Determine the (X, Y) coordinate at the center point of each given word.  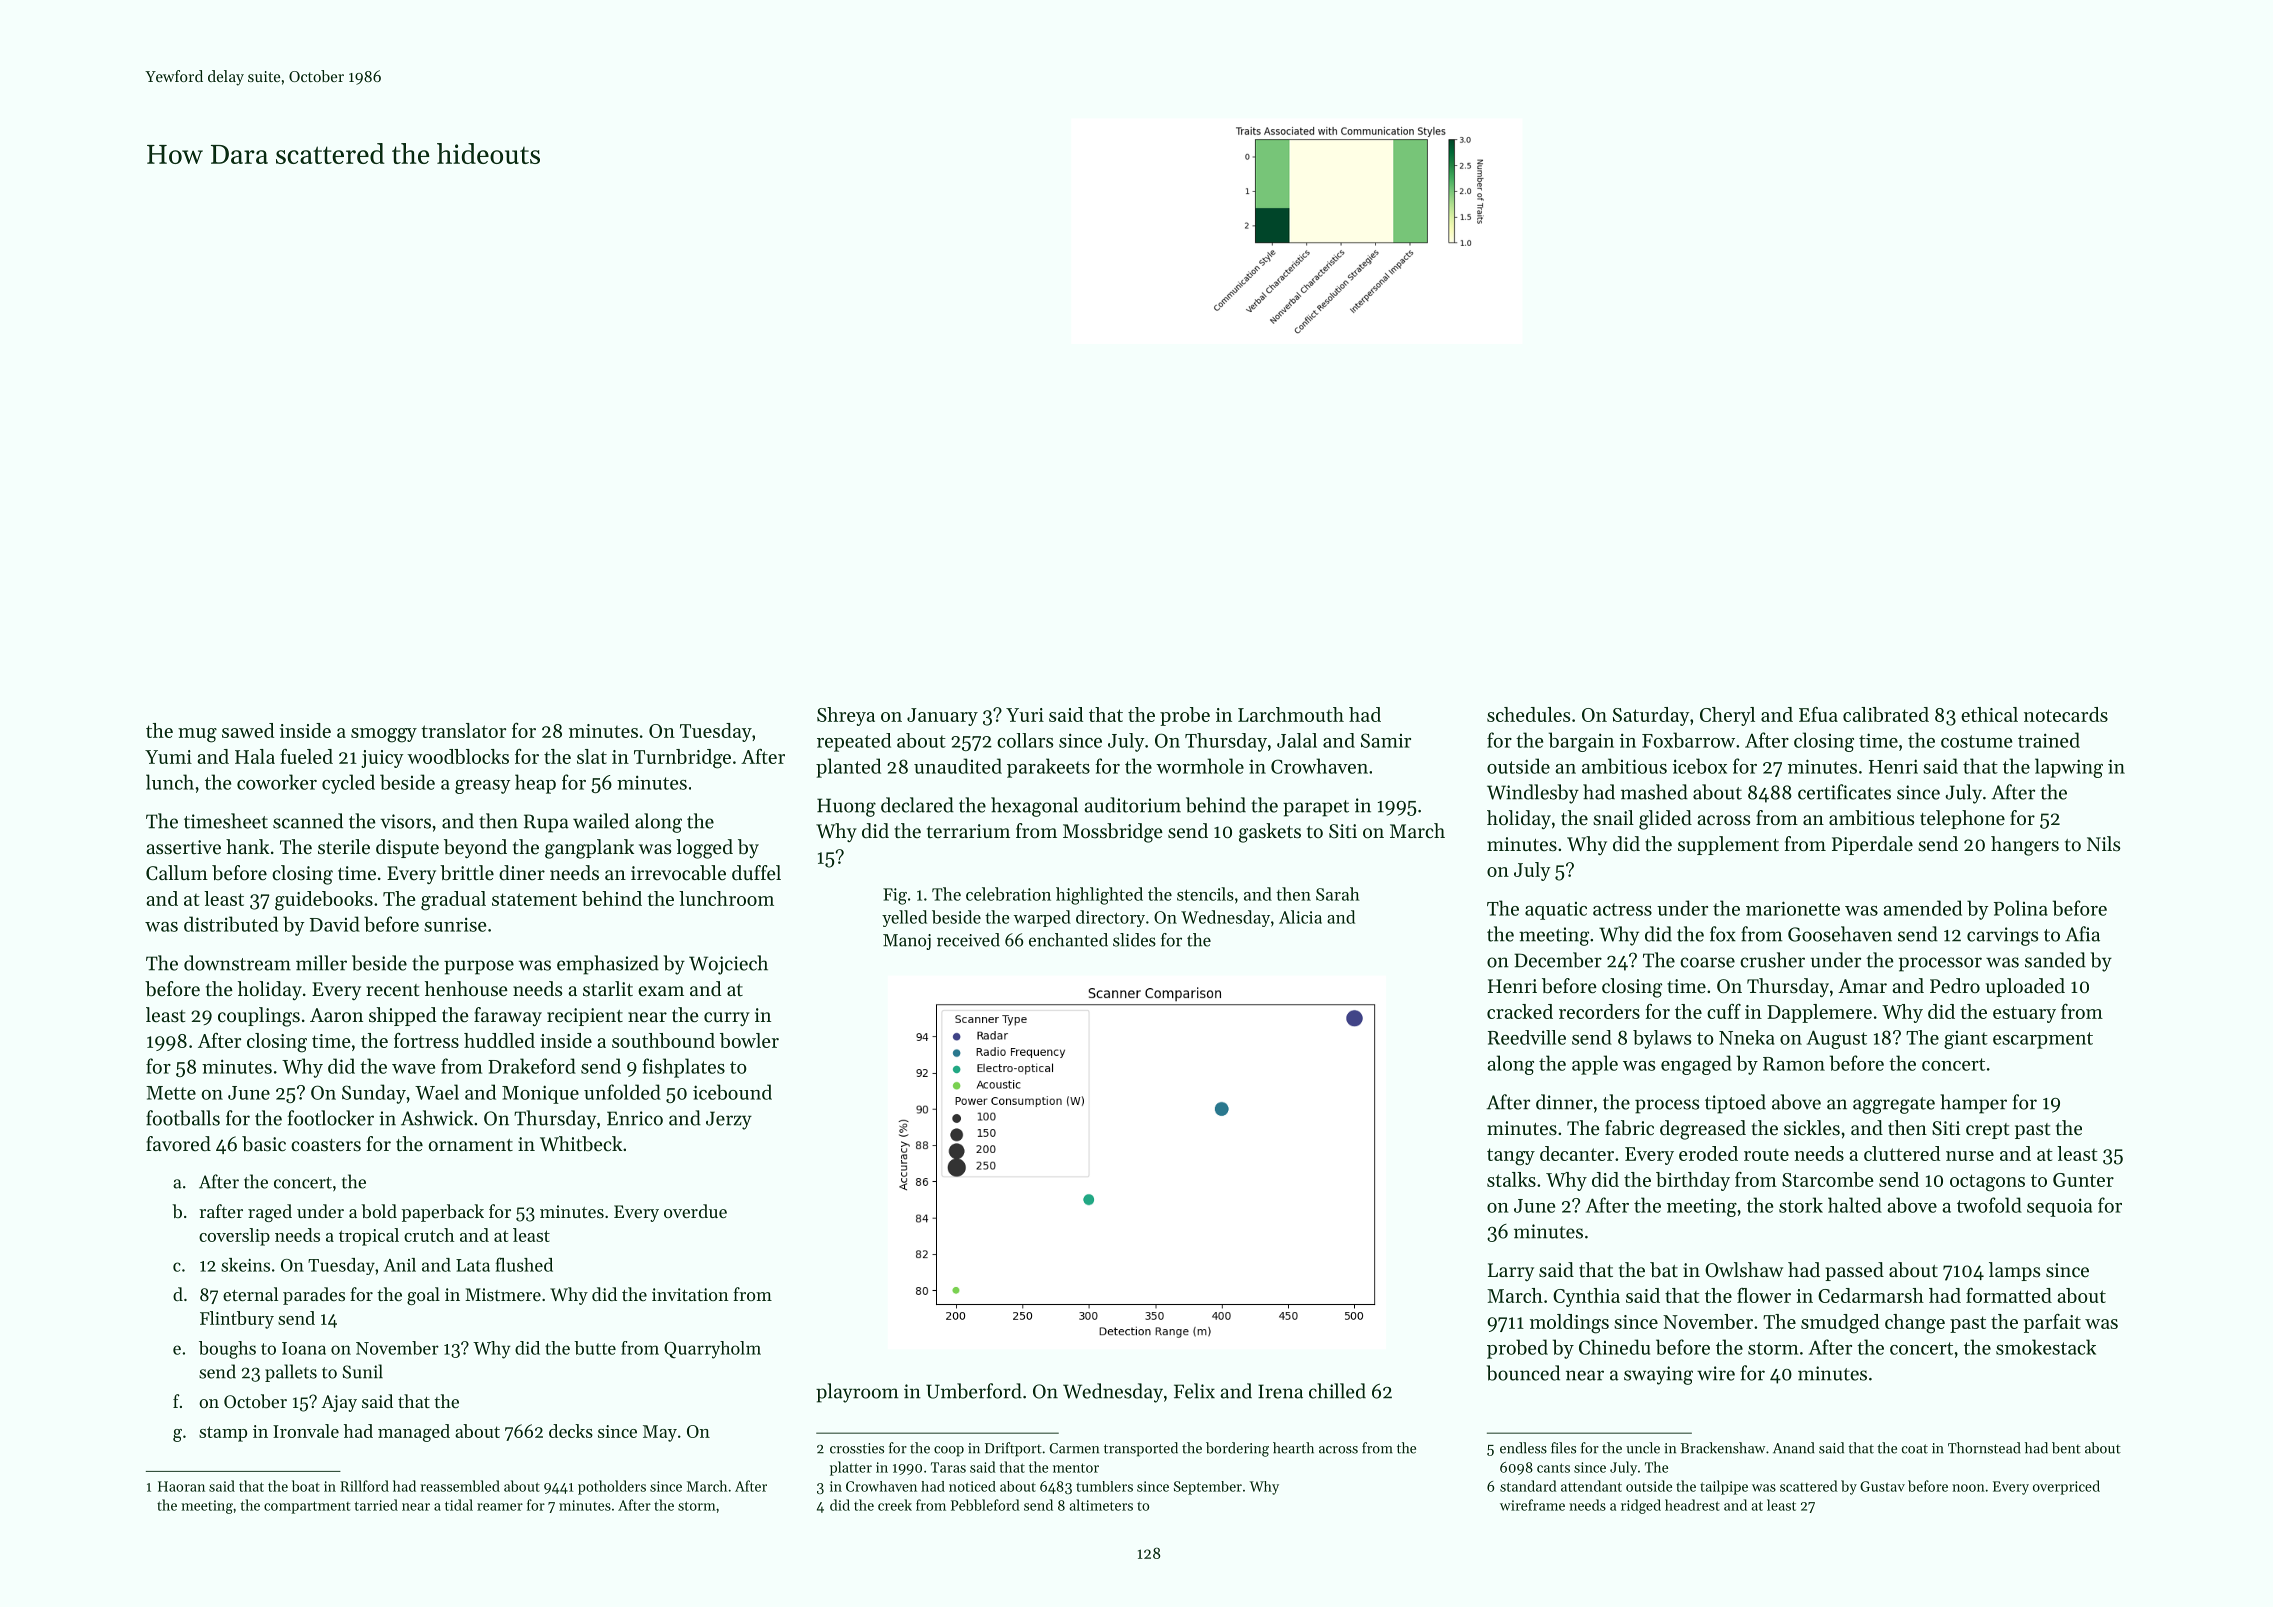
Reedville (1527, 1037)
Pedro (1955, 986)
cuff (1724, 1011)
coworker (277, 782)
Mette (171, 1093)
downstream (237, 963)
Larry (1511, 1272)
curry (727, 1019)
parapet (1316, 808)
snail (1613, 817)
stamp (223, 1434)
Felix (1194, 1391)
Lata (473, 1265)
